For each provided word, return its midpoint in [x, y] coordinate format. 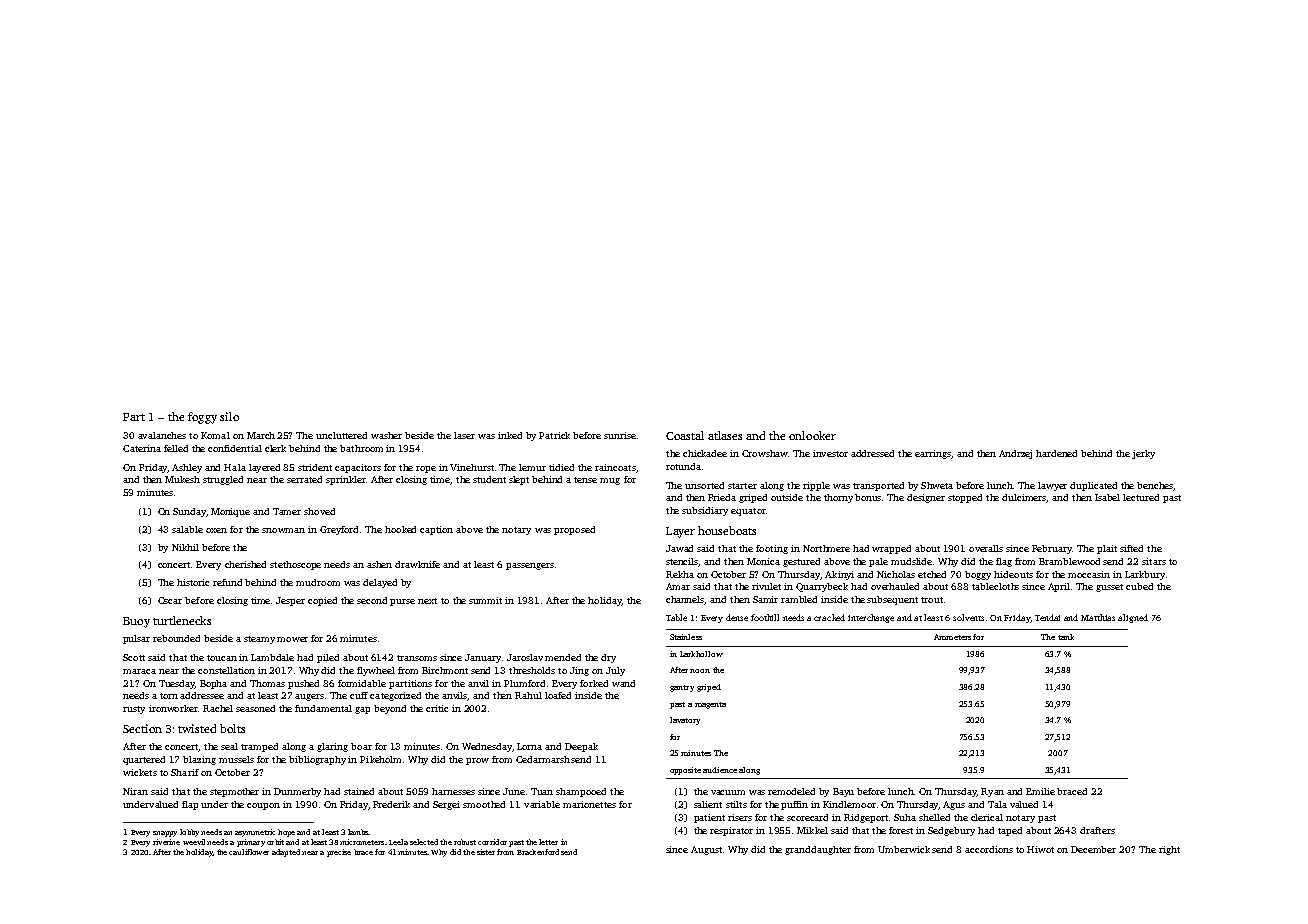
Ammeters [952, 637]
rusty [134, 710]
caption [436, 530]
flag [1004, 562]
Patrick [554, 435]
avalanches [162, 435]
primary [251, 843]
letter [548, 842]
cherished [245, 564]
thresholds [532, 670]
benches [1155, 485]
